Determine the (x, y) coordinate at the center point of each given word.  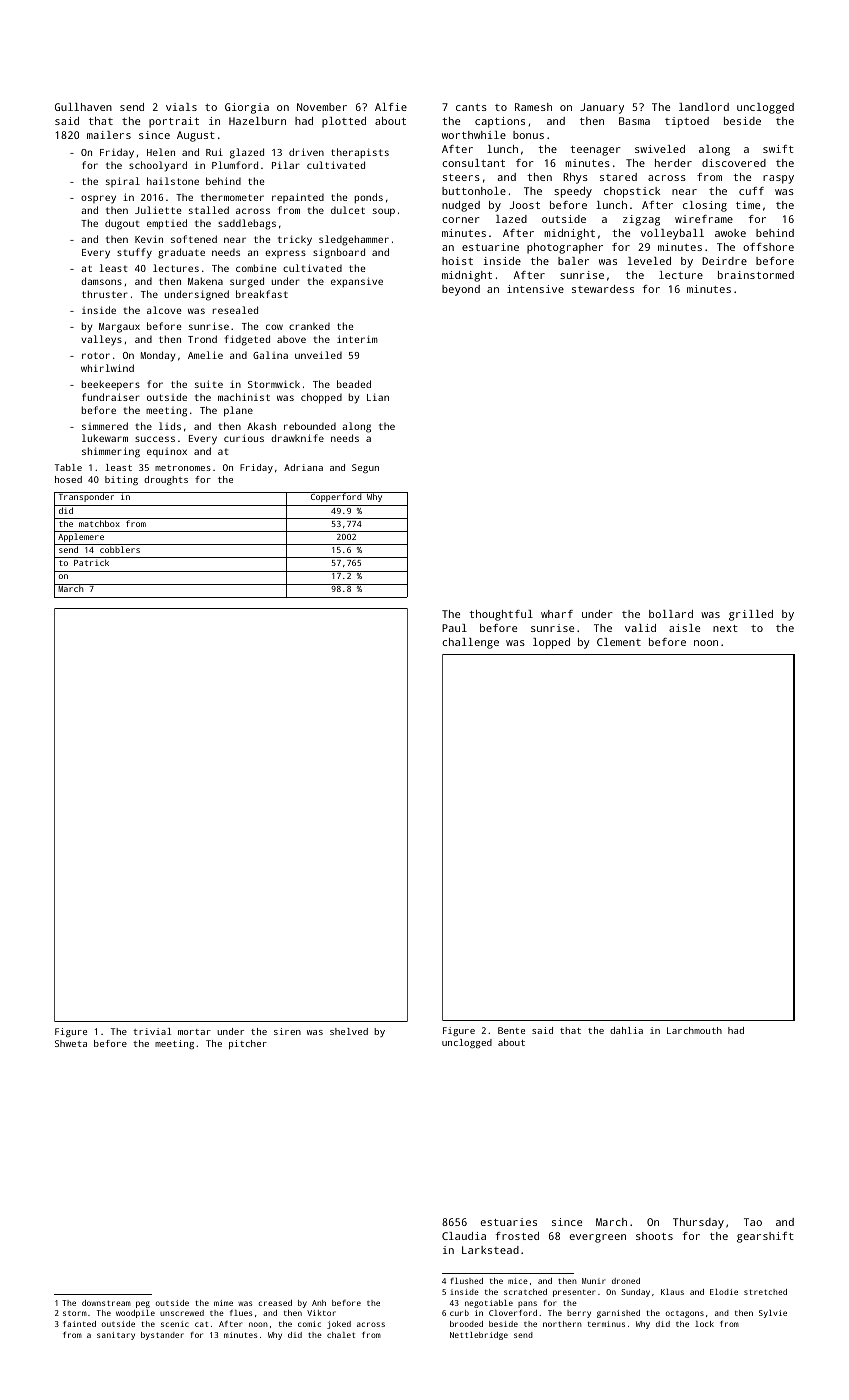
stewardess (603, 289)
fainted (79, 1324)
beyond (461, 290)
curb (459, 1313)
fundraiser (111, 397)
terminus (606, 1324)
